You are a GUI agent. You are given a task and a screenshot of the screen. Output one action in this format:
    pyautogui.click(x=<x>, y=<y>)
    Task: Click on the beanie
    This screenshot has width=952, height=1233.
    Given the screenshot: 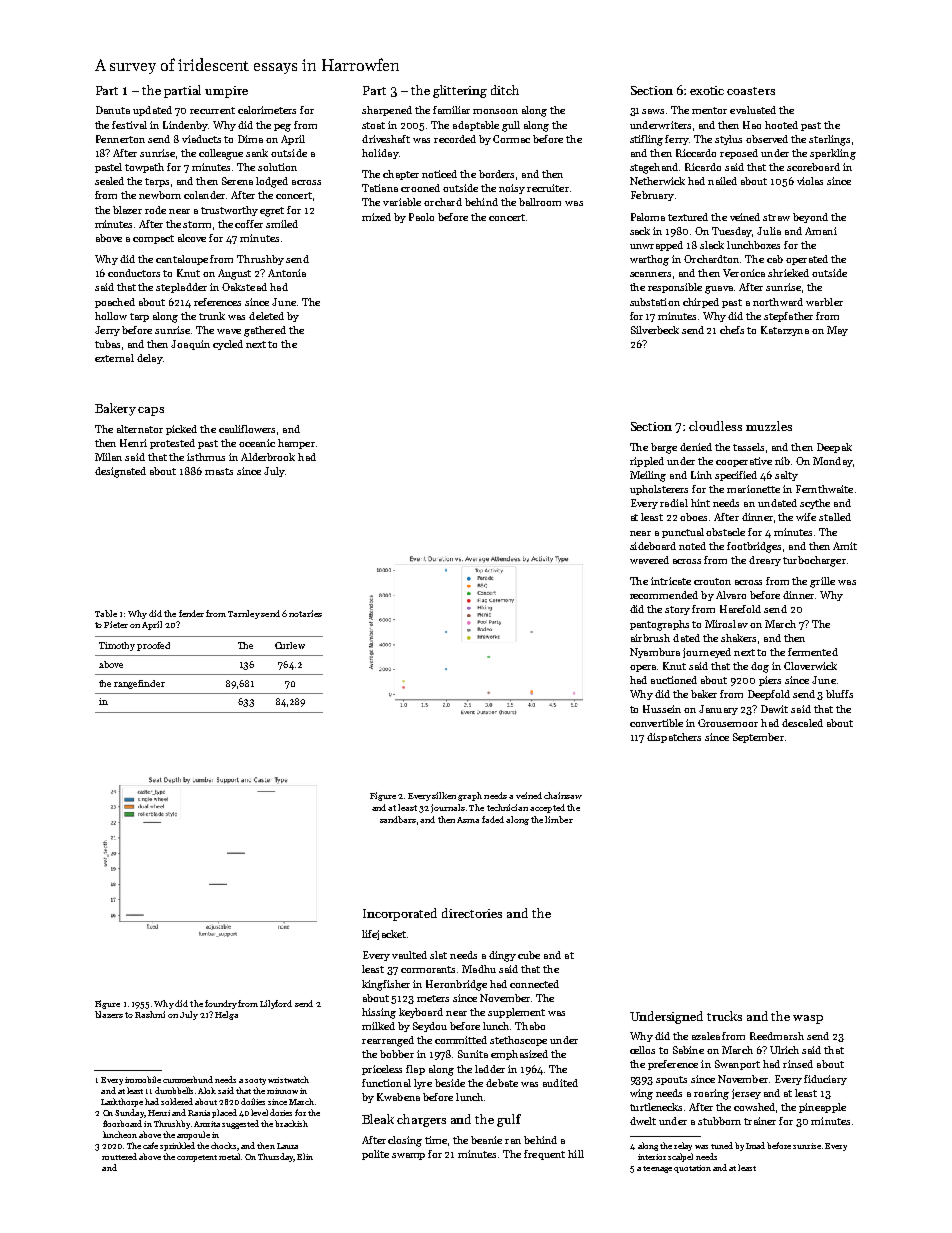 What is the action you would take?
    pyautogui.click(x=486, y=1140)
